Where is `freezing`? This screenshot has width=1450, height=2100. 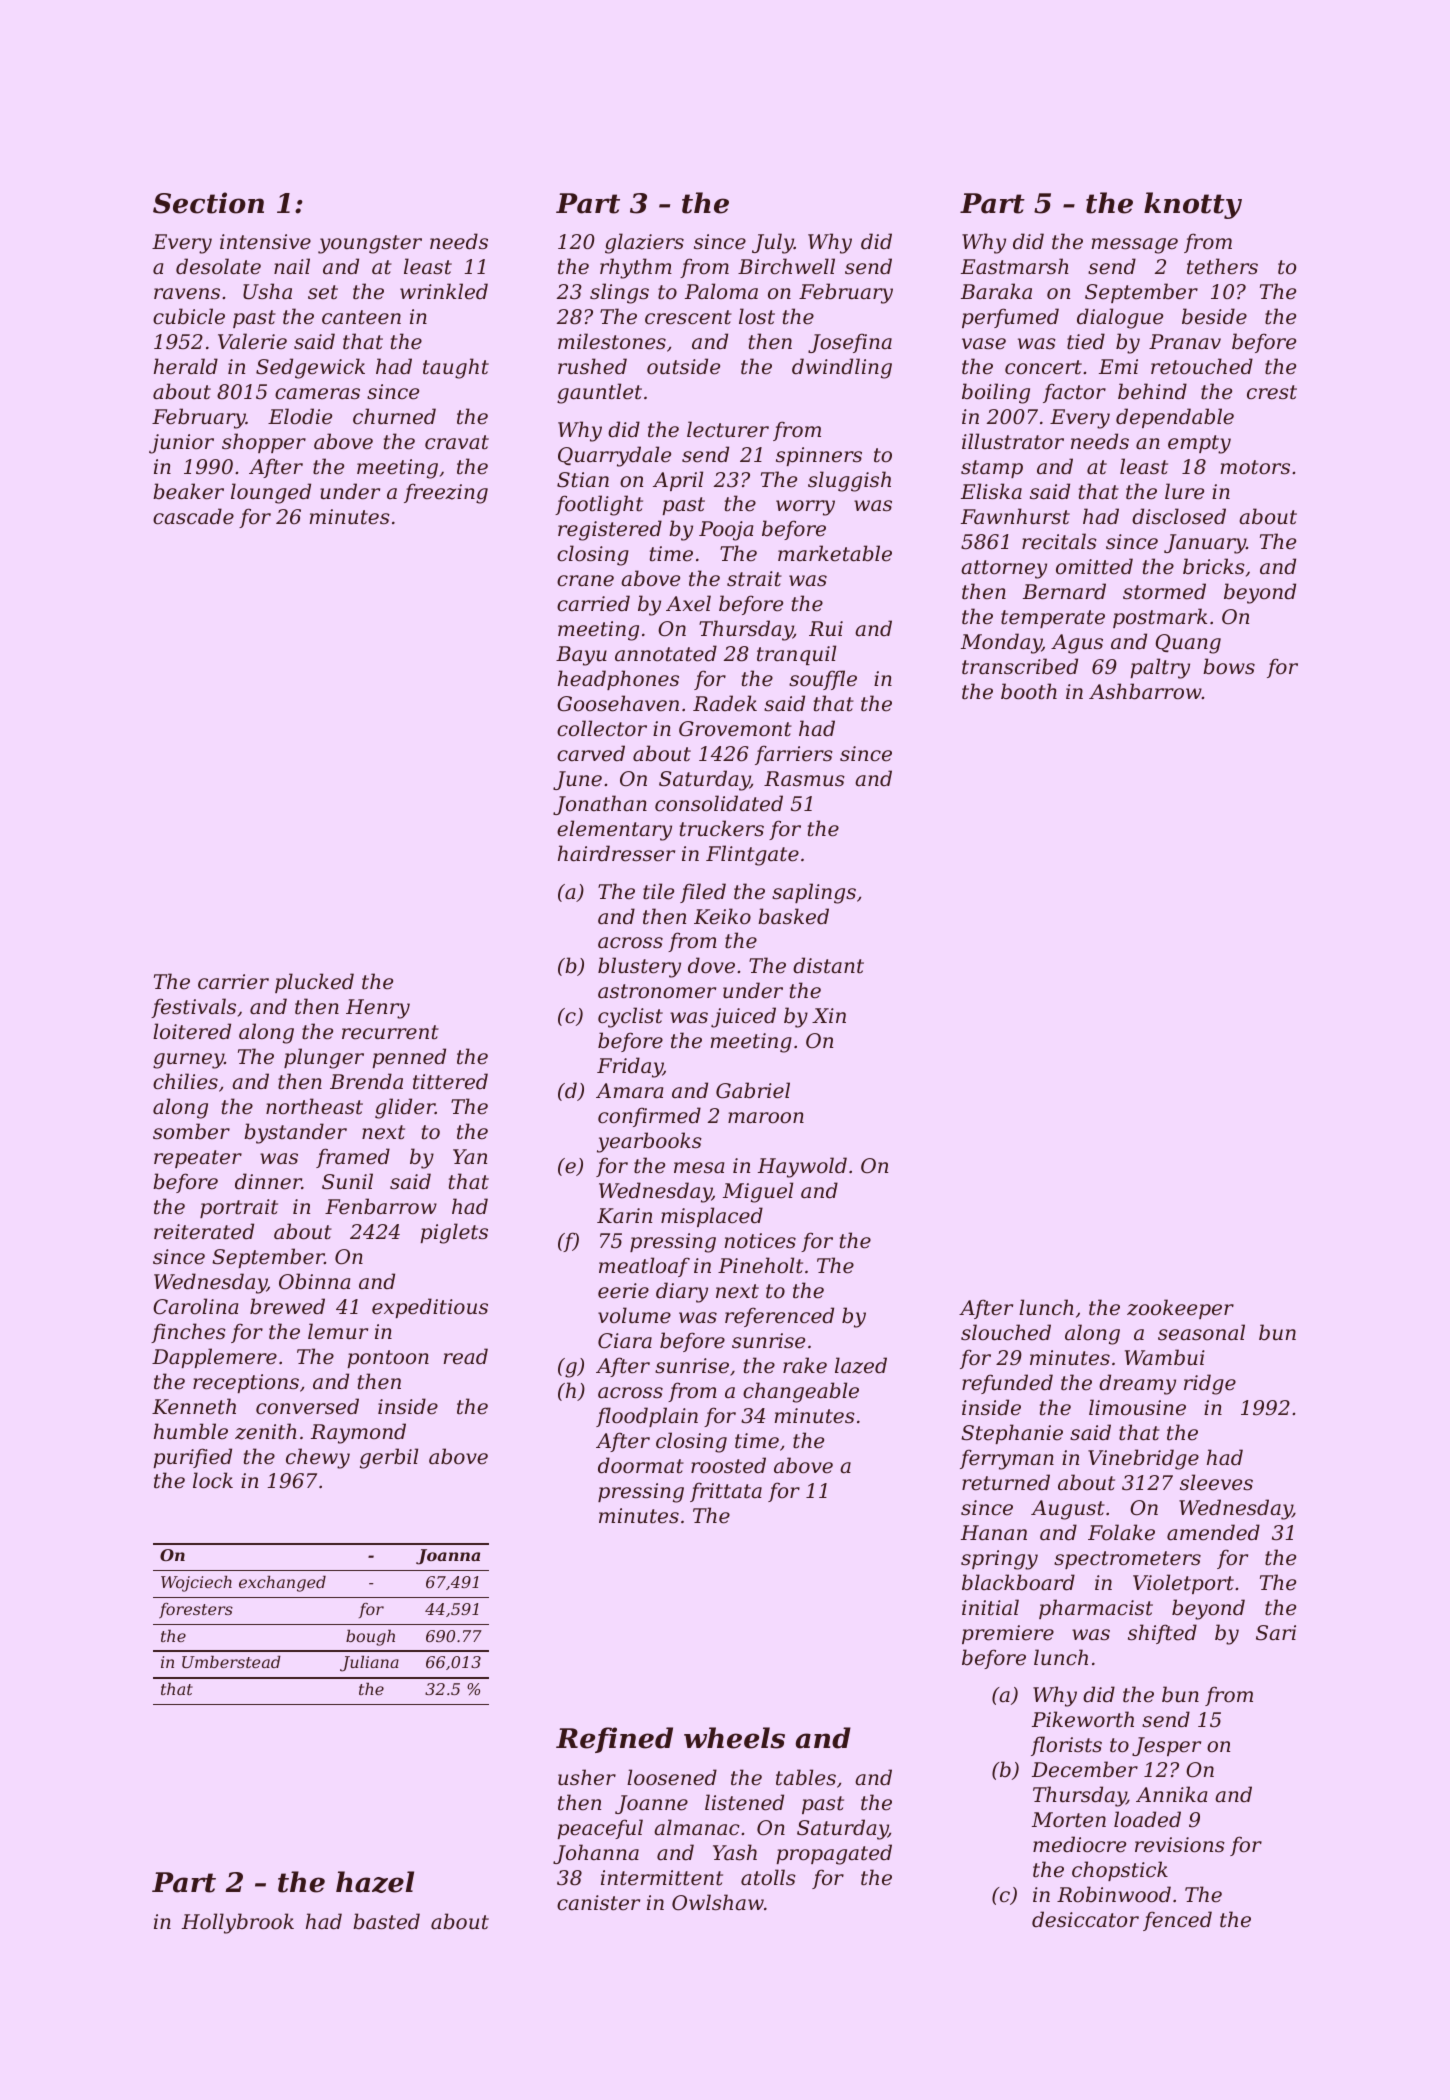 freezing is located at coordinates (446, 493).
